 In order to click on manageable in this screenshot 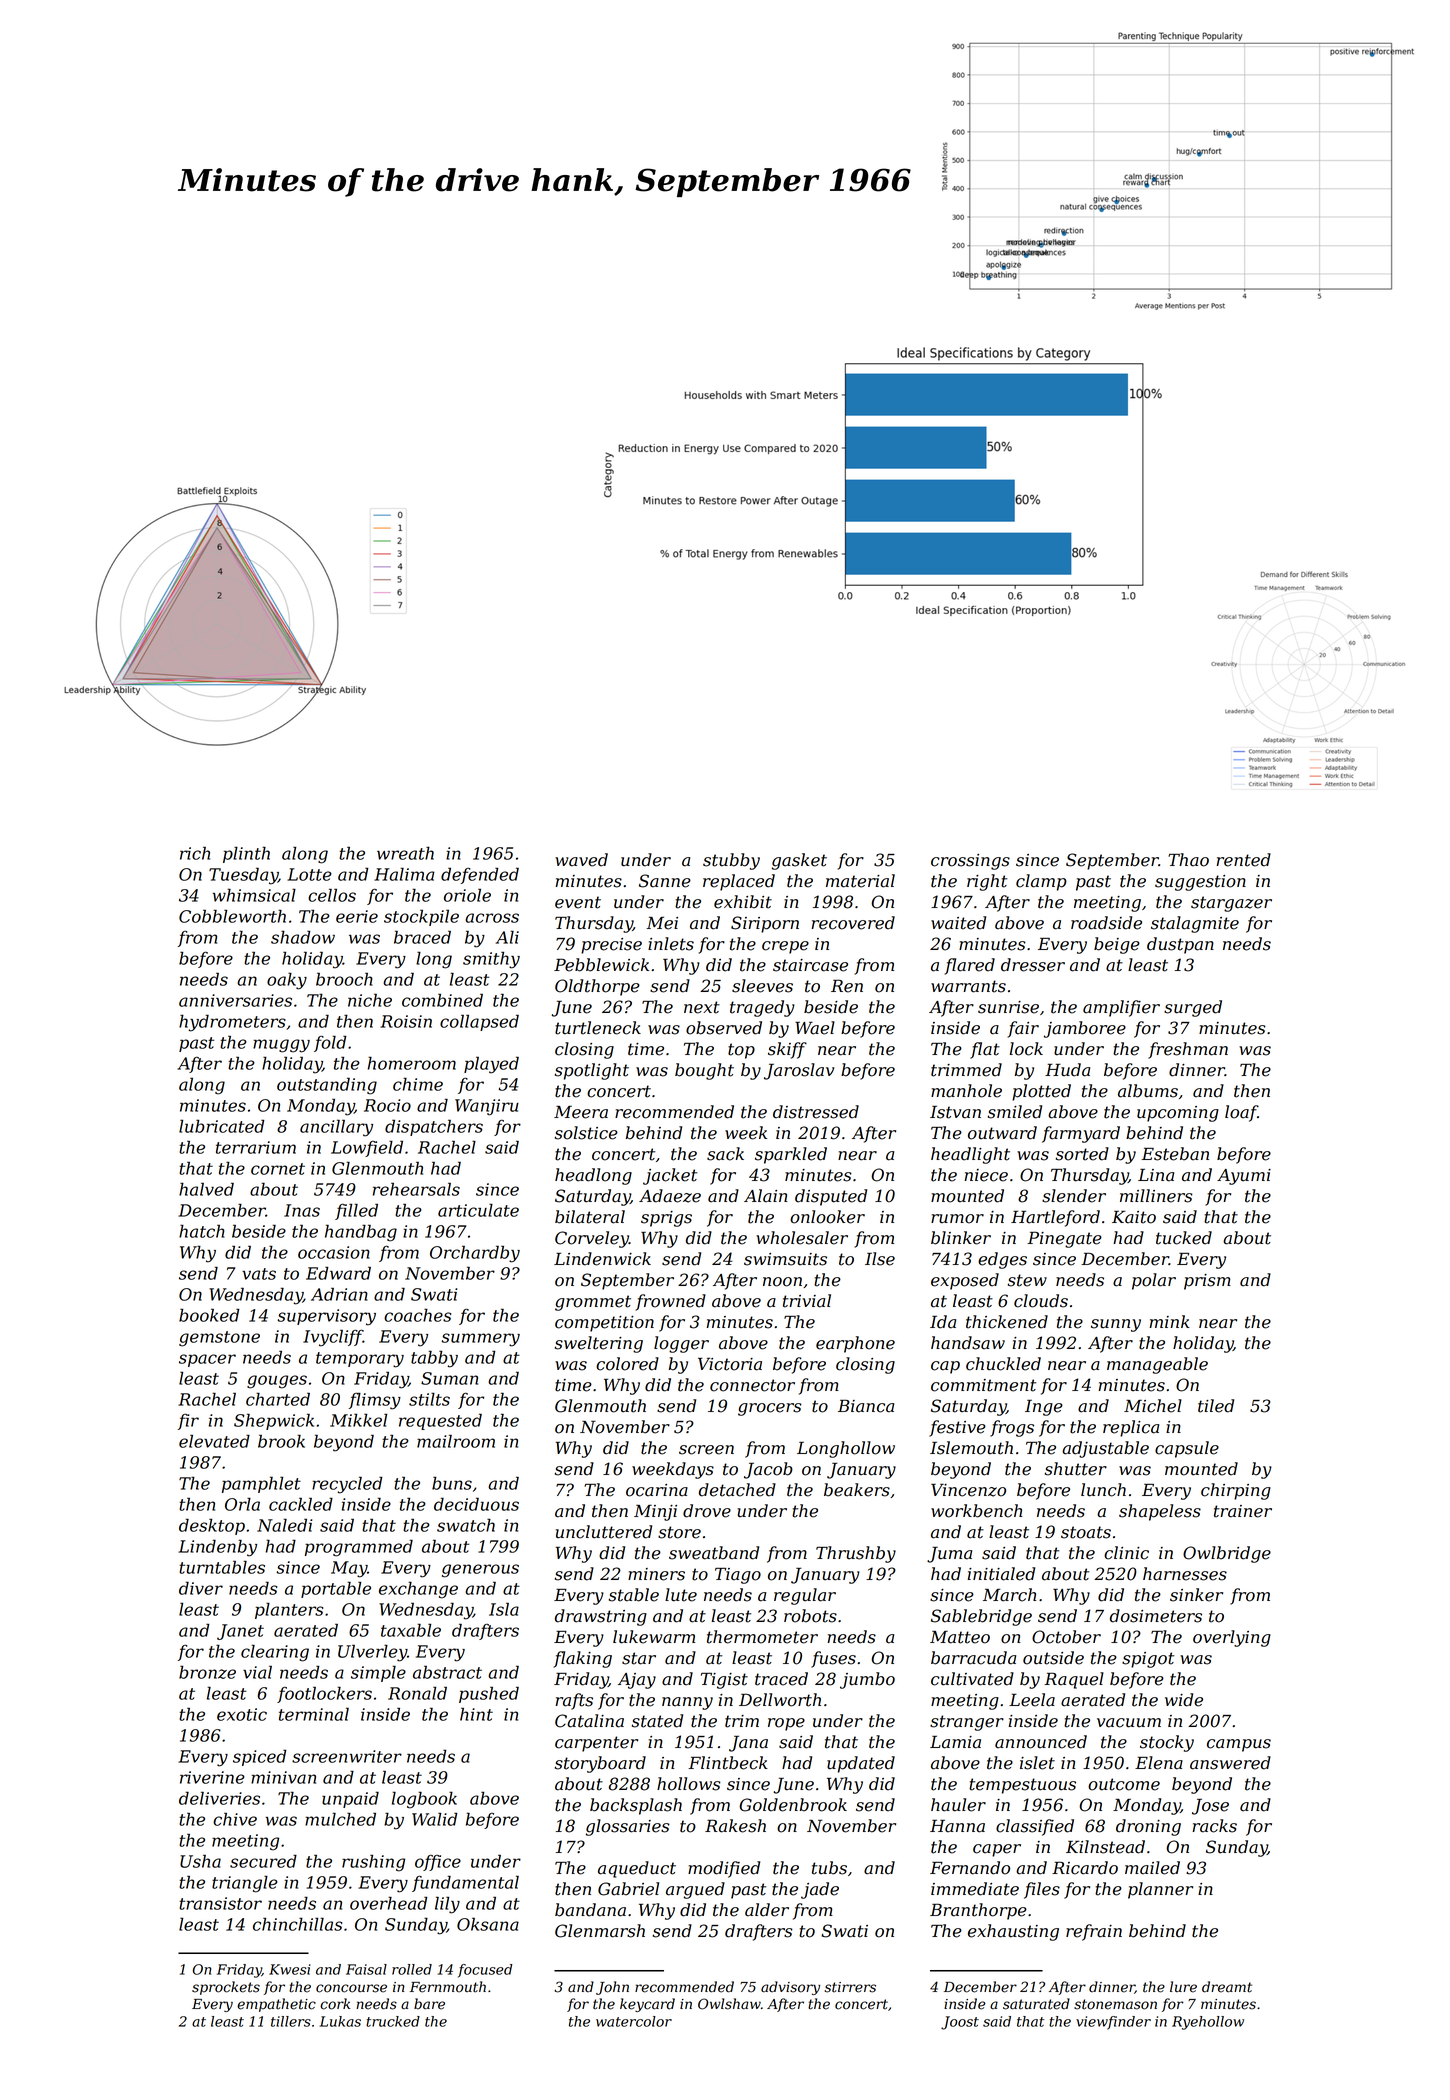, I will do `click(1157, 1365)`.
